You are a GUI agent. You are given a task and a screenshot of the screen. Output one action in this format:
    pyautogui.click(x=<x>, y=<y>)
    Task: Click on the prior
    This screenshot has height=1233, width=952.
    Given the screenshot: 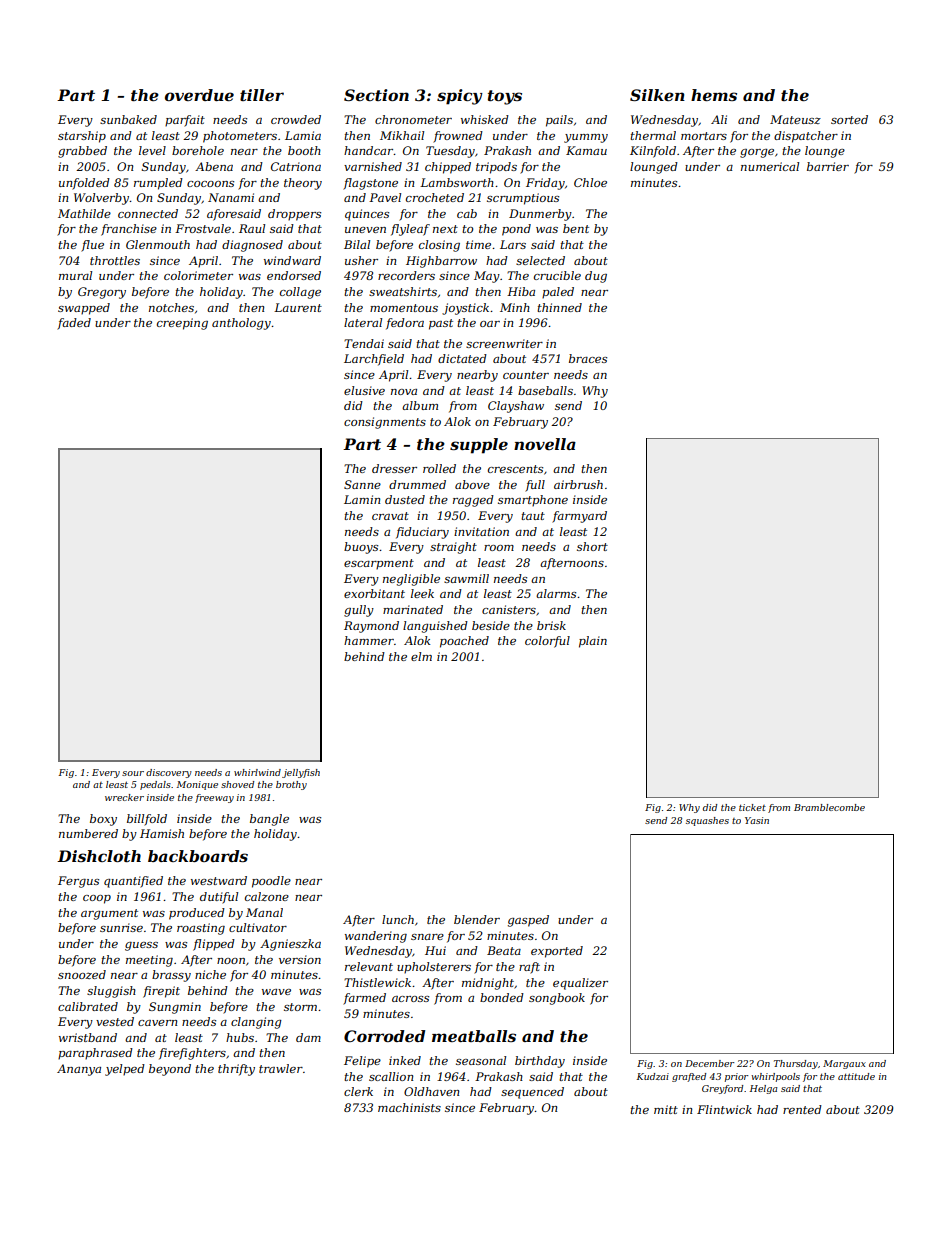 What is the action you would take?
    pyautogui.click(x=736, y=1077)
